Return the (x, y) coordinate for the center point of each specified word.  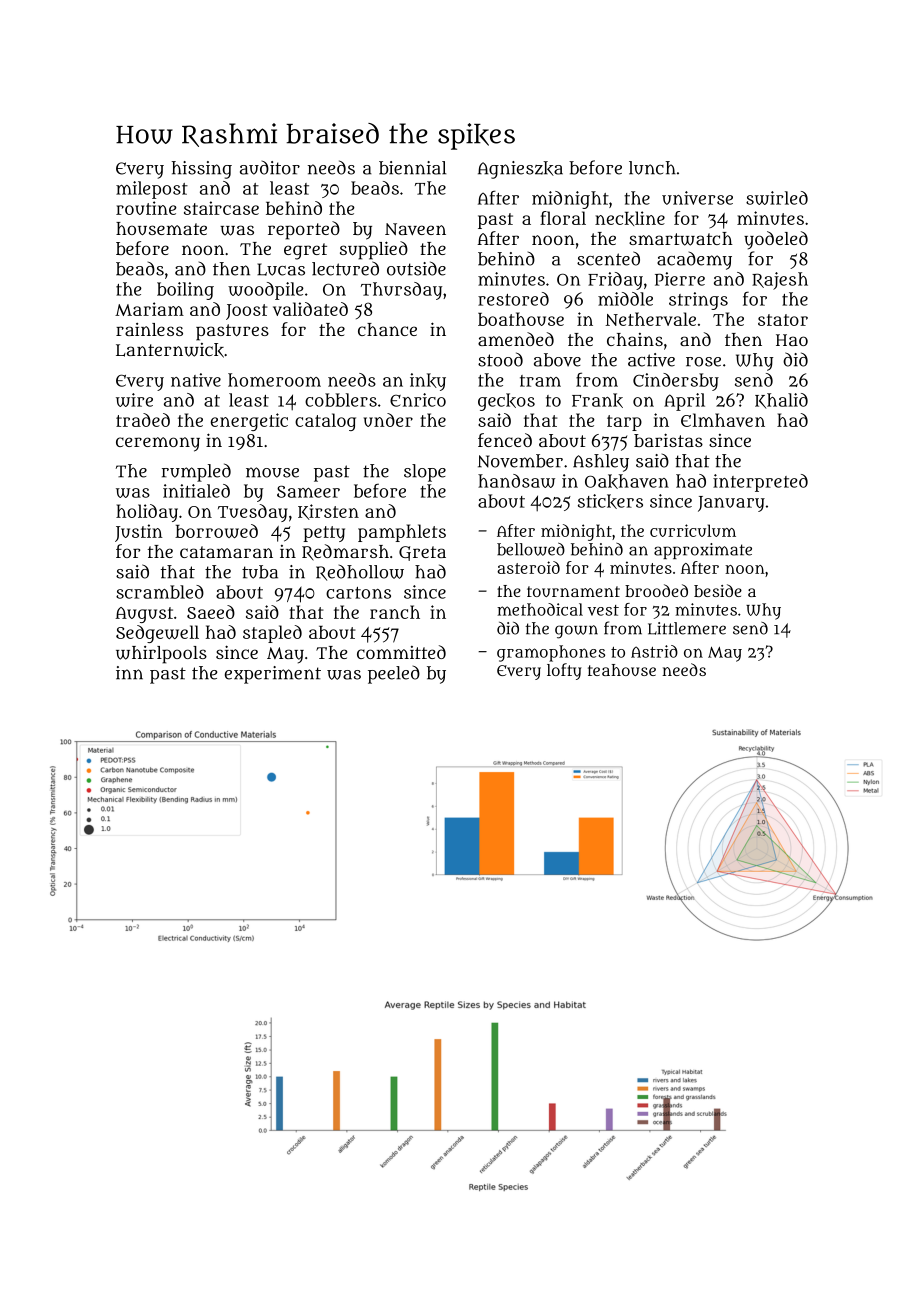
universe (697, 198)
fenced (505, 440)
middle (625, 299)
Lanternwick (170, 350)
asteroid (528, 567)
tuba (260, 572)
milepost (152, 190)
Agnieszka (520, 170)
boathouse (521, 319)
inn (129, 673)
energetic (249, 422)
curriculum (693, 530)
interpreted (760, 483)
